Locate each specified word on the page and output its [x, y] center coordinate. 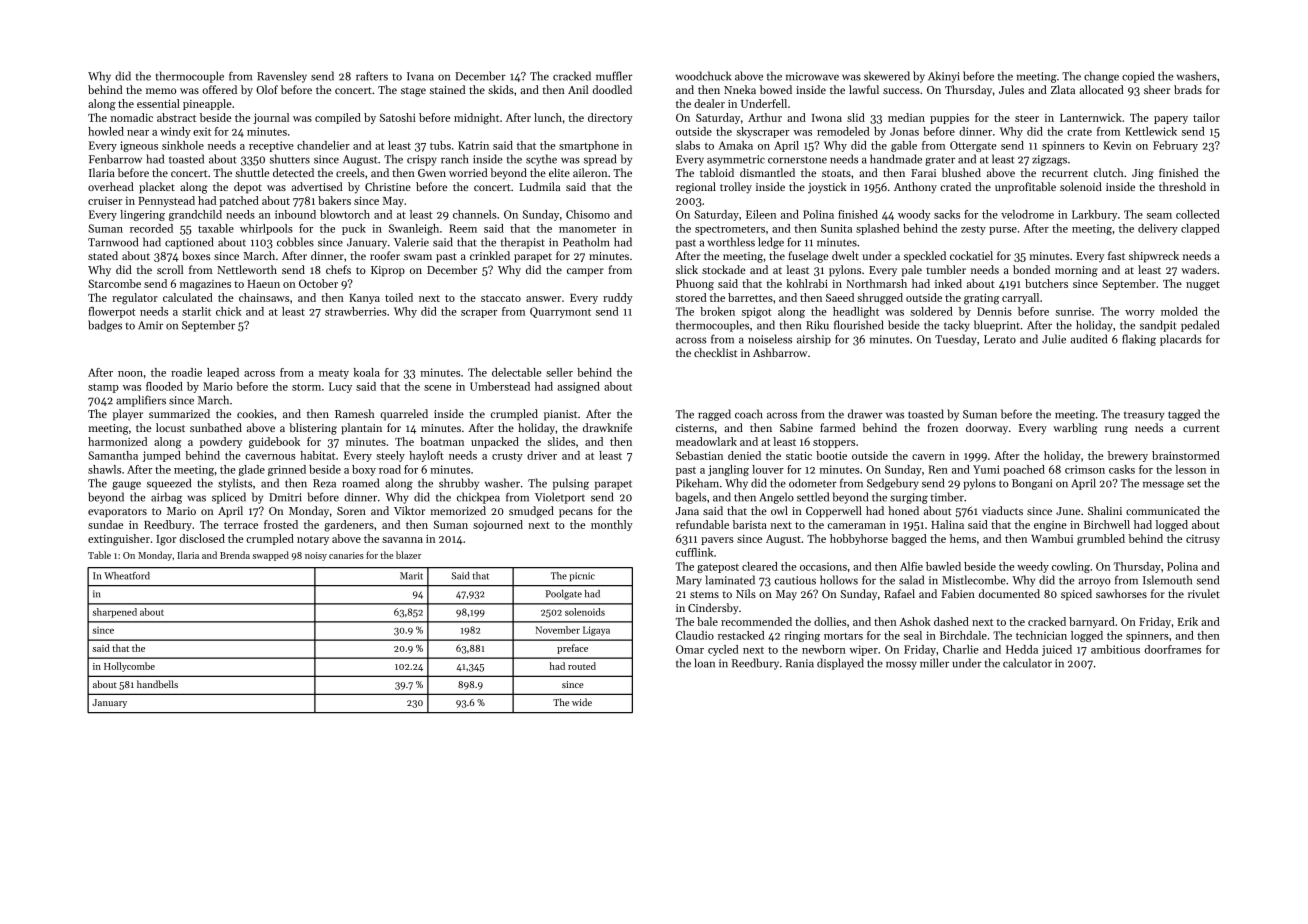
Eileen [761, 214]
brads [1188, 89]
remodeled [843, 131]
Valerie [411, 242]
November [558, 630]
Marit [411, 576]
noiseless [770, 339]
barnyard [1092, 622]
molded [1179, 311]
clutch [1109, 172]
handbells [157, 684]
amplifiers [141, 401]
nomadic [132, 117]
